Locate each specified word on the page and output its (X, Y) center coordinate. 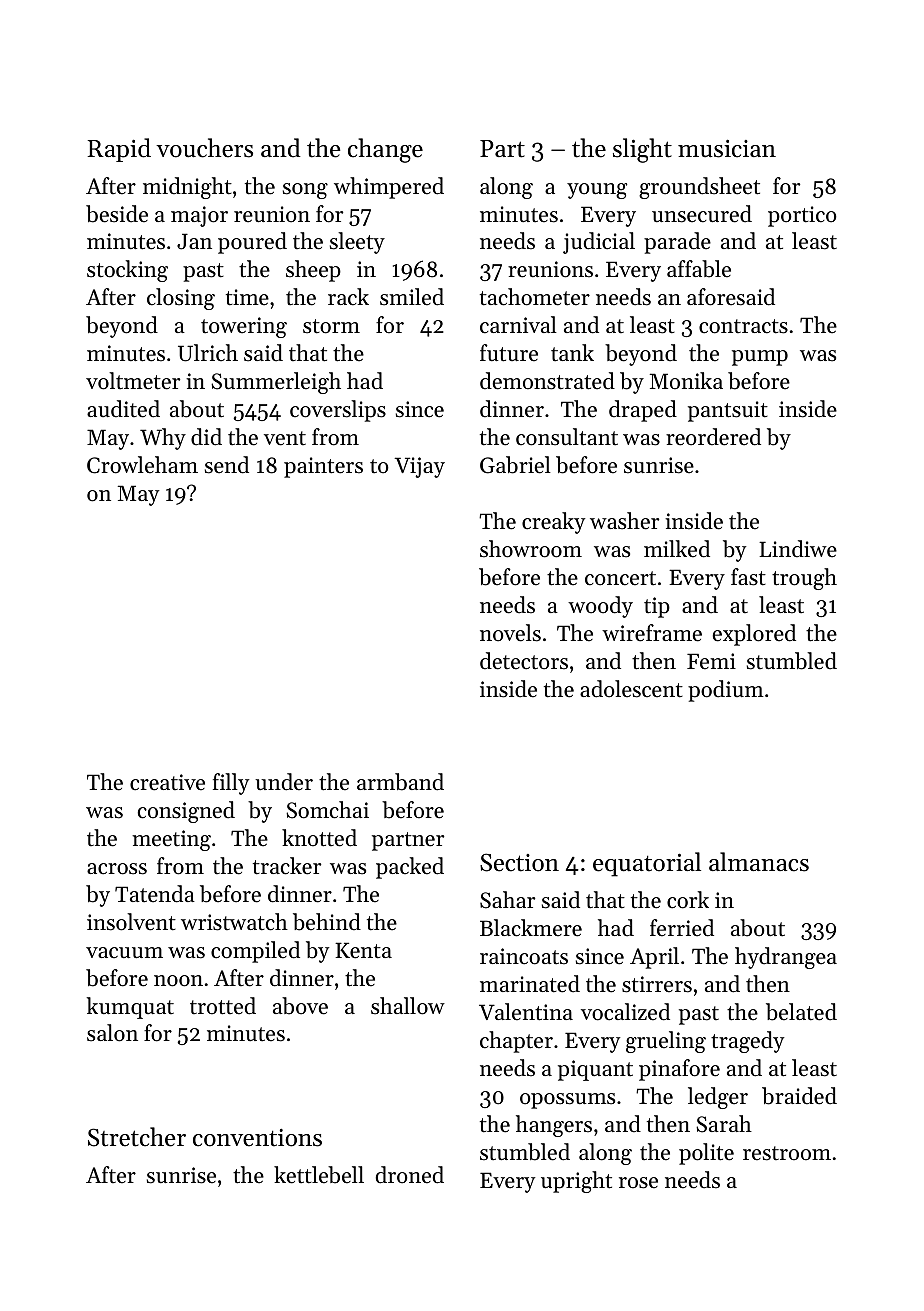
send (227, 465)
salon (112, 1033)
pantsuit (728, 411)
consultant (567, 437)
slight (642, 150)
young (597, 191)
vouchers (204, 148)
